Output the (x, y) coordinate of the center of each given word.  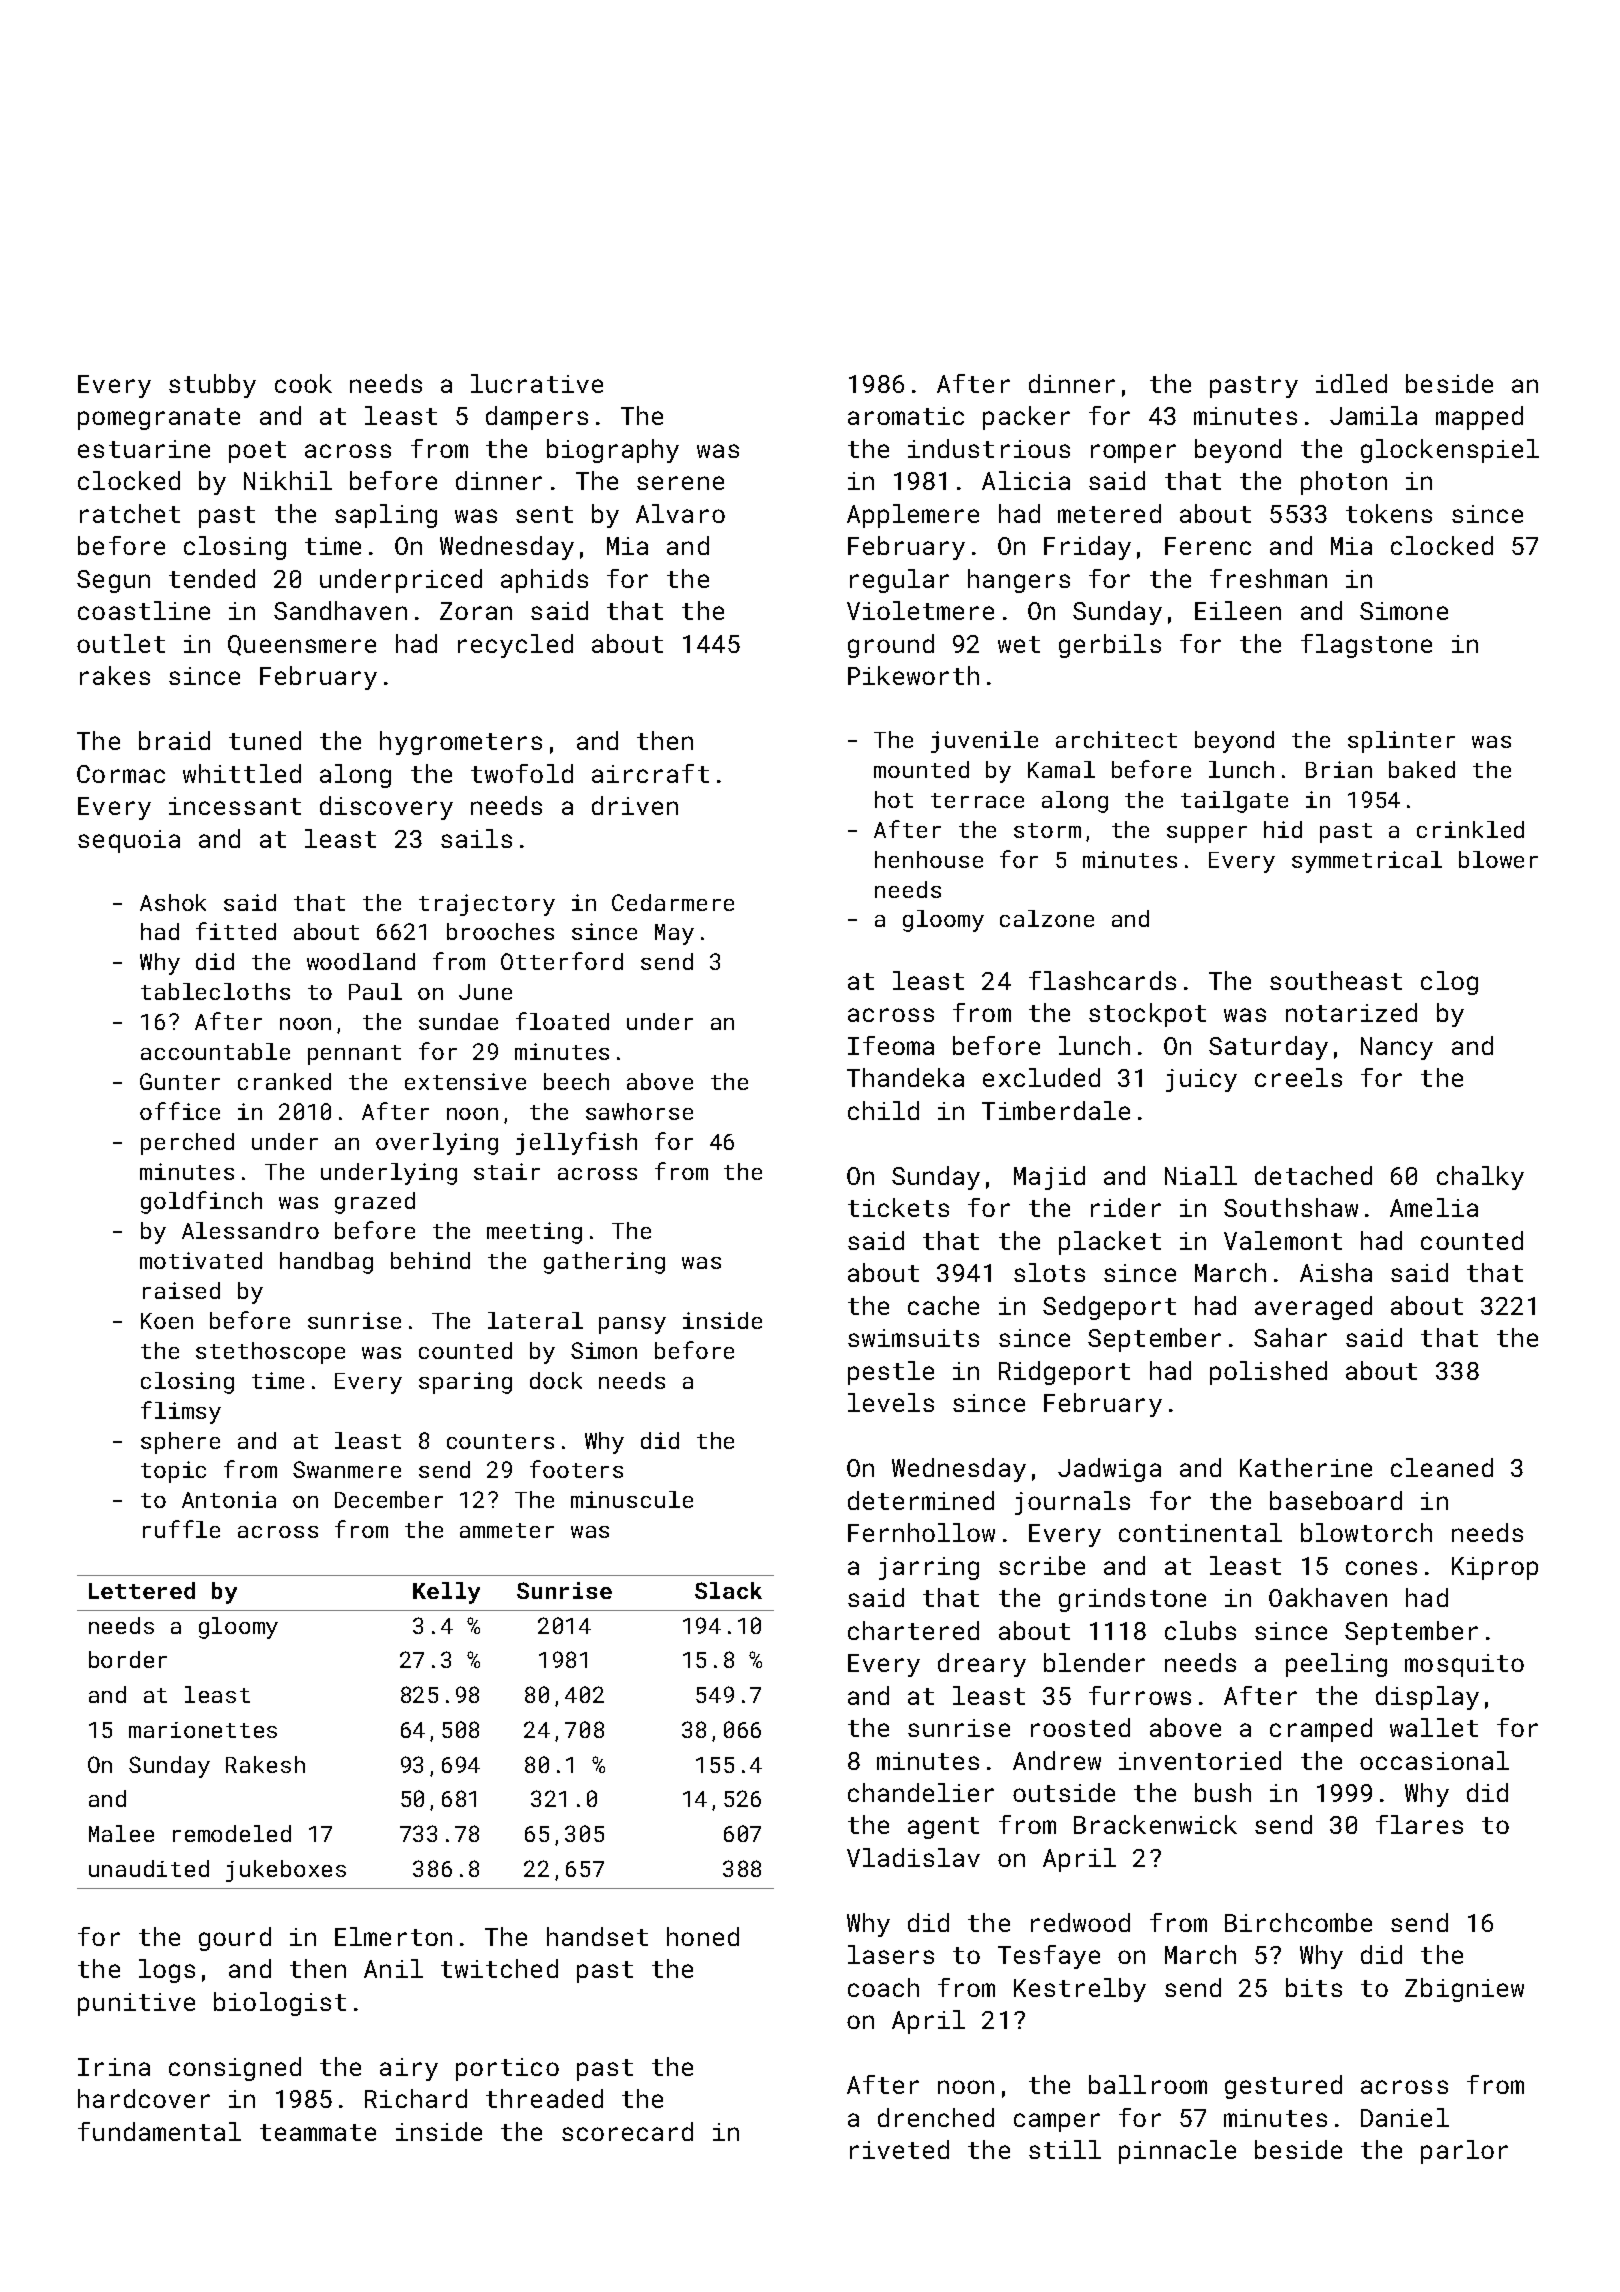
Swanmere (347, 1469)
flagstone (1366, 646)
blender (1094, 1662)
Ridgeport (1064, 1373)
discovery (386, 808)
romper (1133, 453)
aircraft (650, 773)
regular (899, 581)
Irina (114, 2067)
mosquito (1464, 1665)
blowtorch (1366, 1532)
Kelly (446, 1593)
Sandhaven (340, 610)
